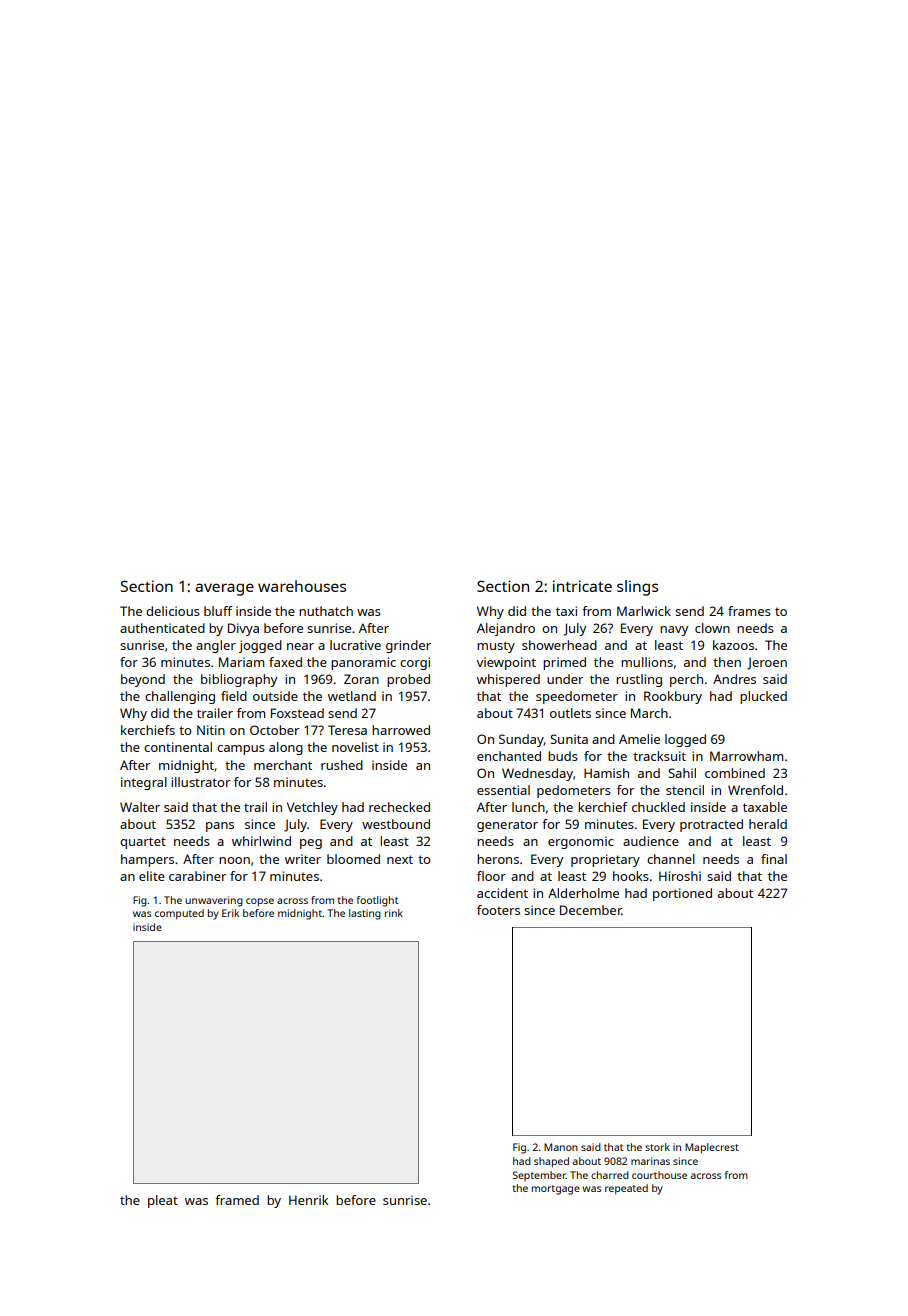 This image has width=908, height=1316. I want to click on protracted, so click(711, 825).
